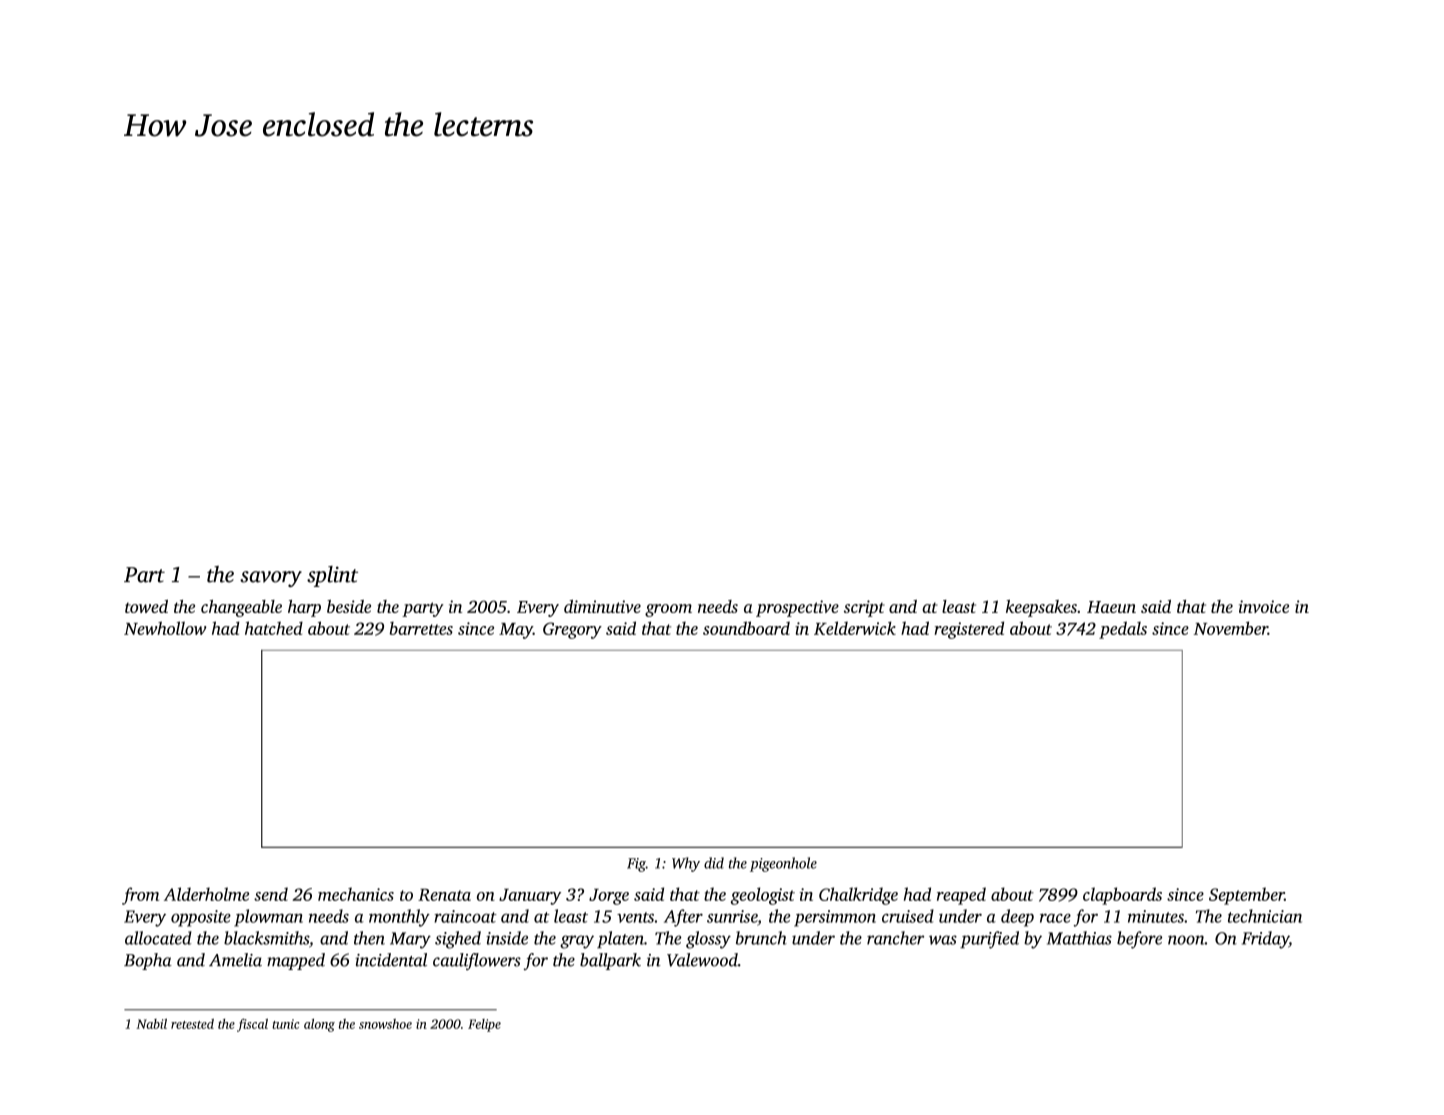 Image resolution: width=1444 pixels, height=1115 pixels. What do you see at coordinates (484, 1025) in the page?
I see `Felipe` at bounding box center [484, 1025].
